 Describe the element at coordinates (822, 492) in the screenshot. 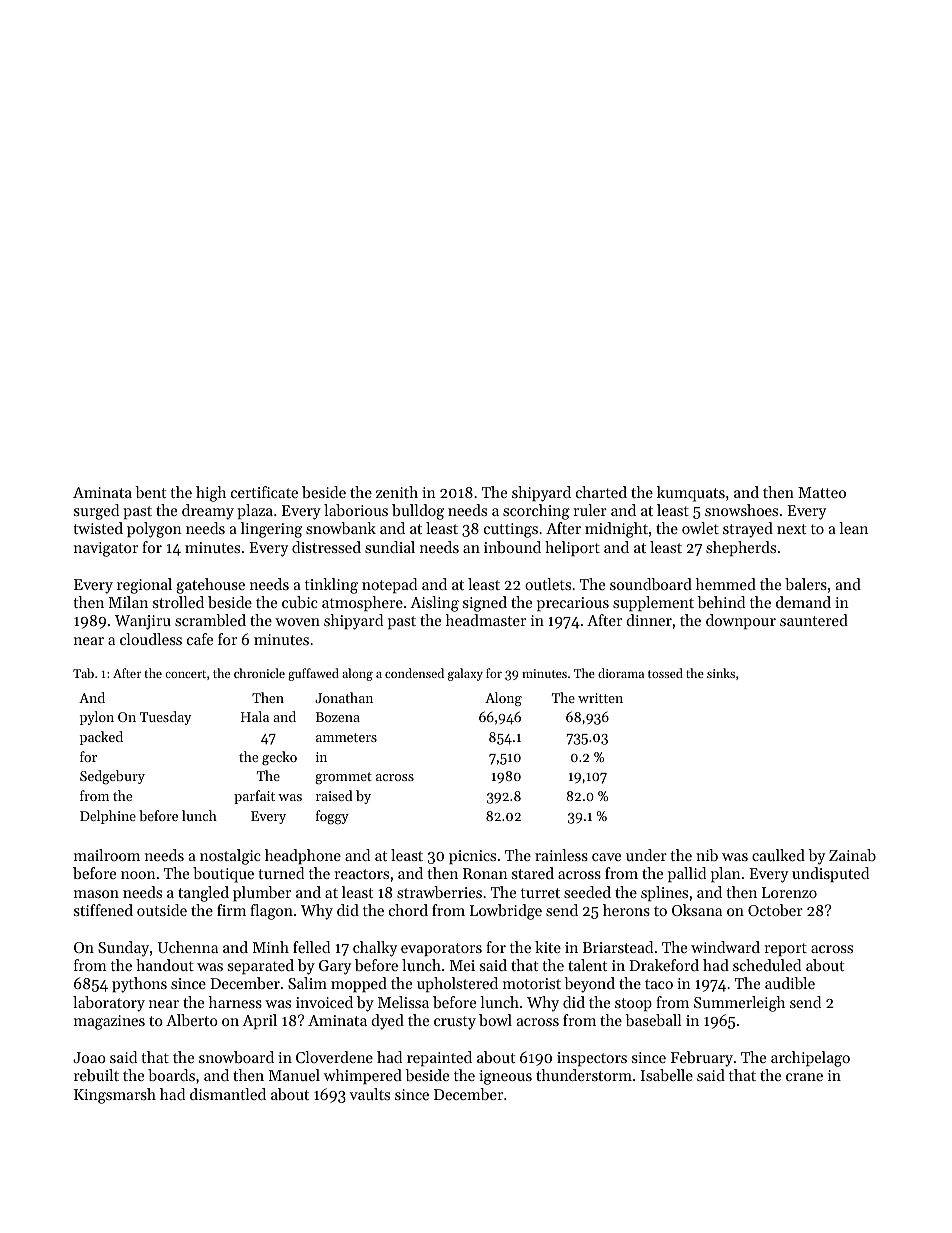

I see `Matteo` at that location.
